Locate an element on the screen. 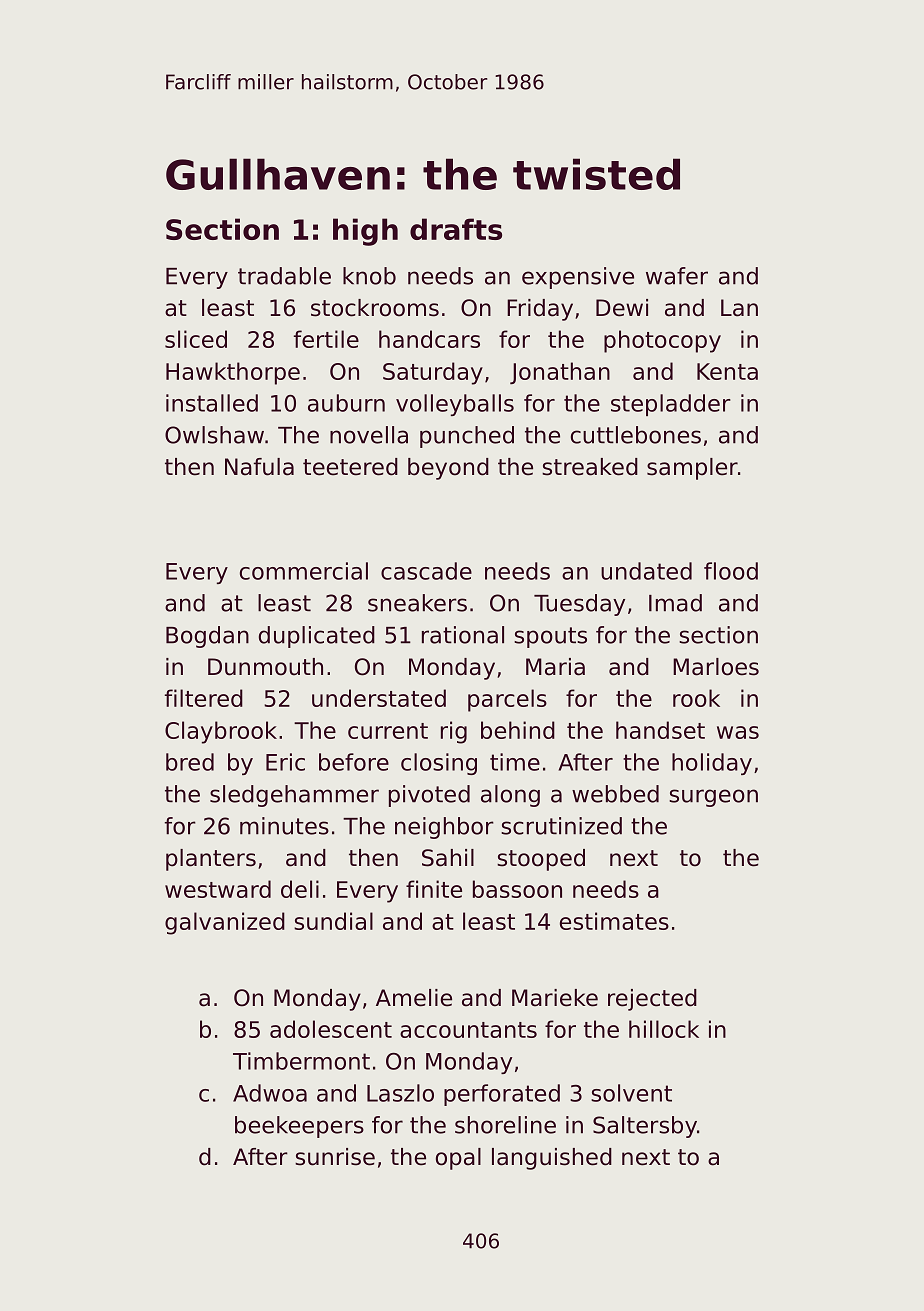  sunrise is located at coordinates (335, 1157).
